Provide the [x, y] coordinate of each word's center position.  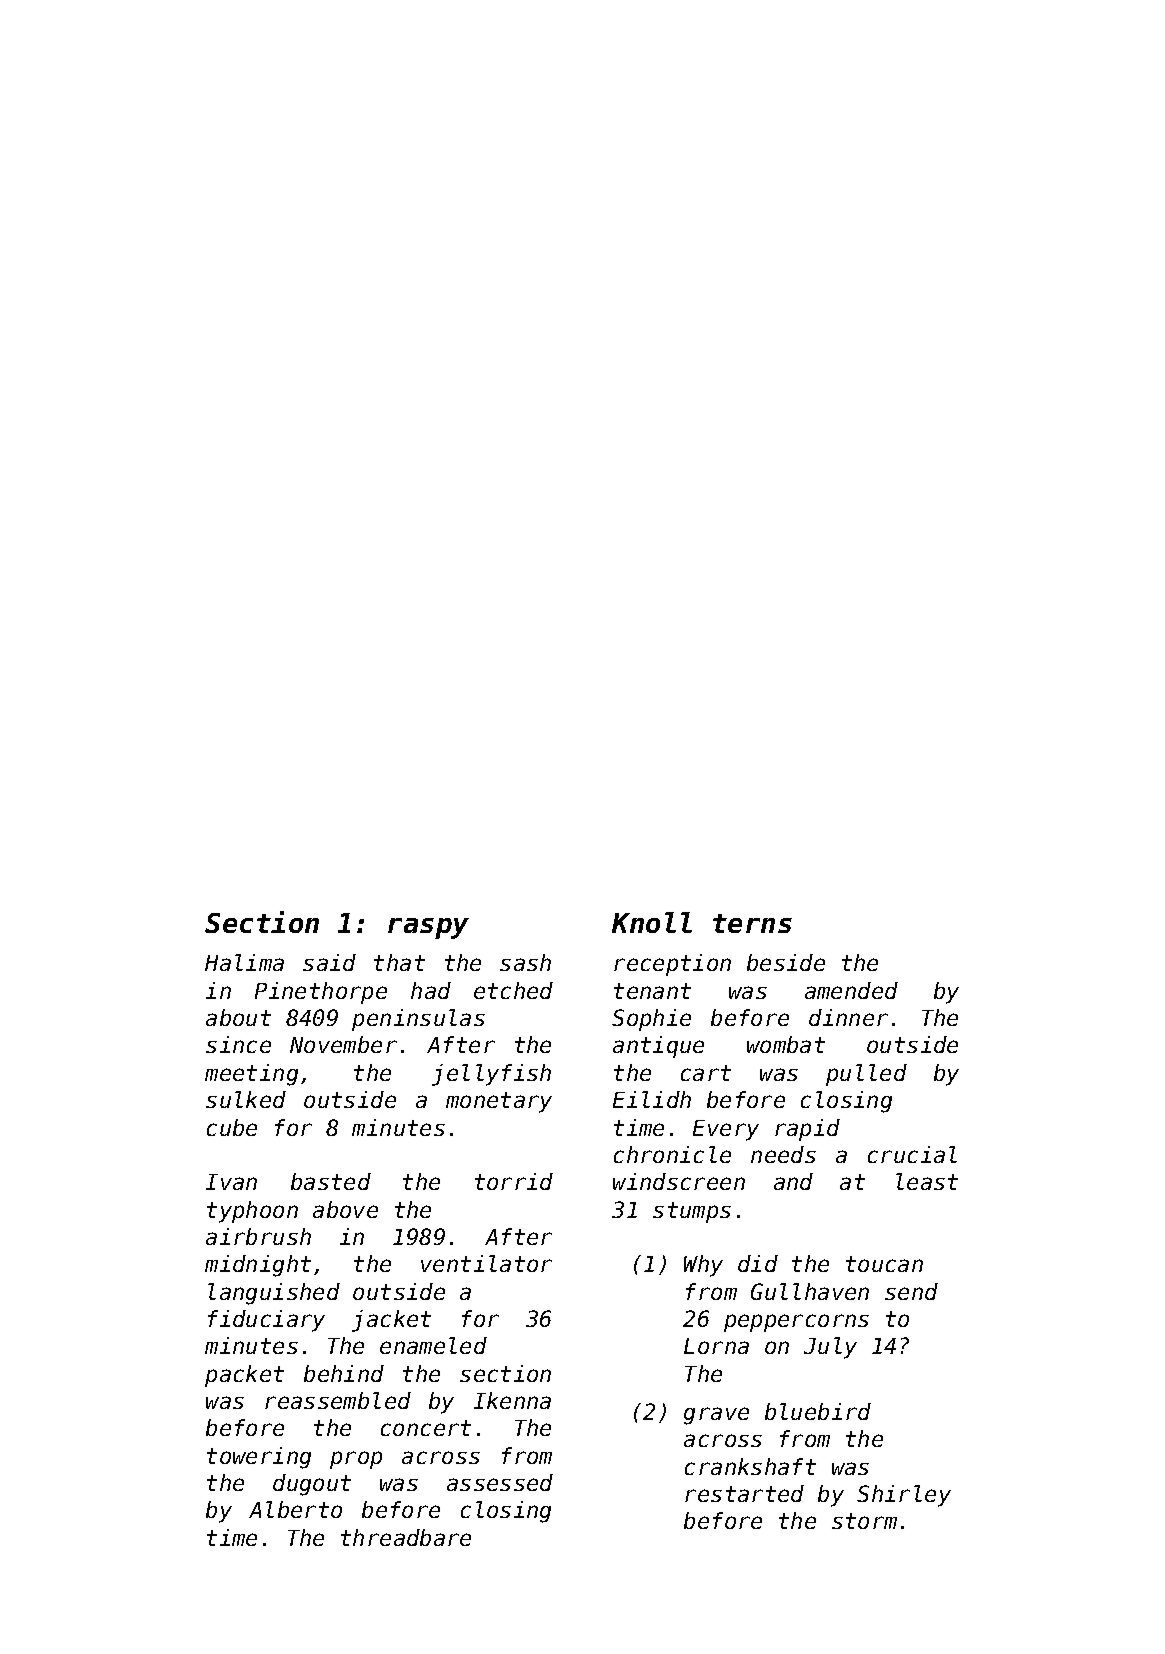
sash [525, 962]
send [911, 1291]
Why [703, 1266]
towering [259, 1458]
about [238, 1017]
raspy [428, 928]
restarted [744, 1493]
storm [864, 1521]
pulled [866, 1075]
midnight [258, 1266]
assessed [500, 1482]
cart [706, 1073]
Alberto [295, 1509]
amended [851, 990]
